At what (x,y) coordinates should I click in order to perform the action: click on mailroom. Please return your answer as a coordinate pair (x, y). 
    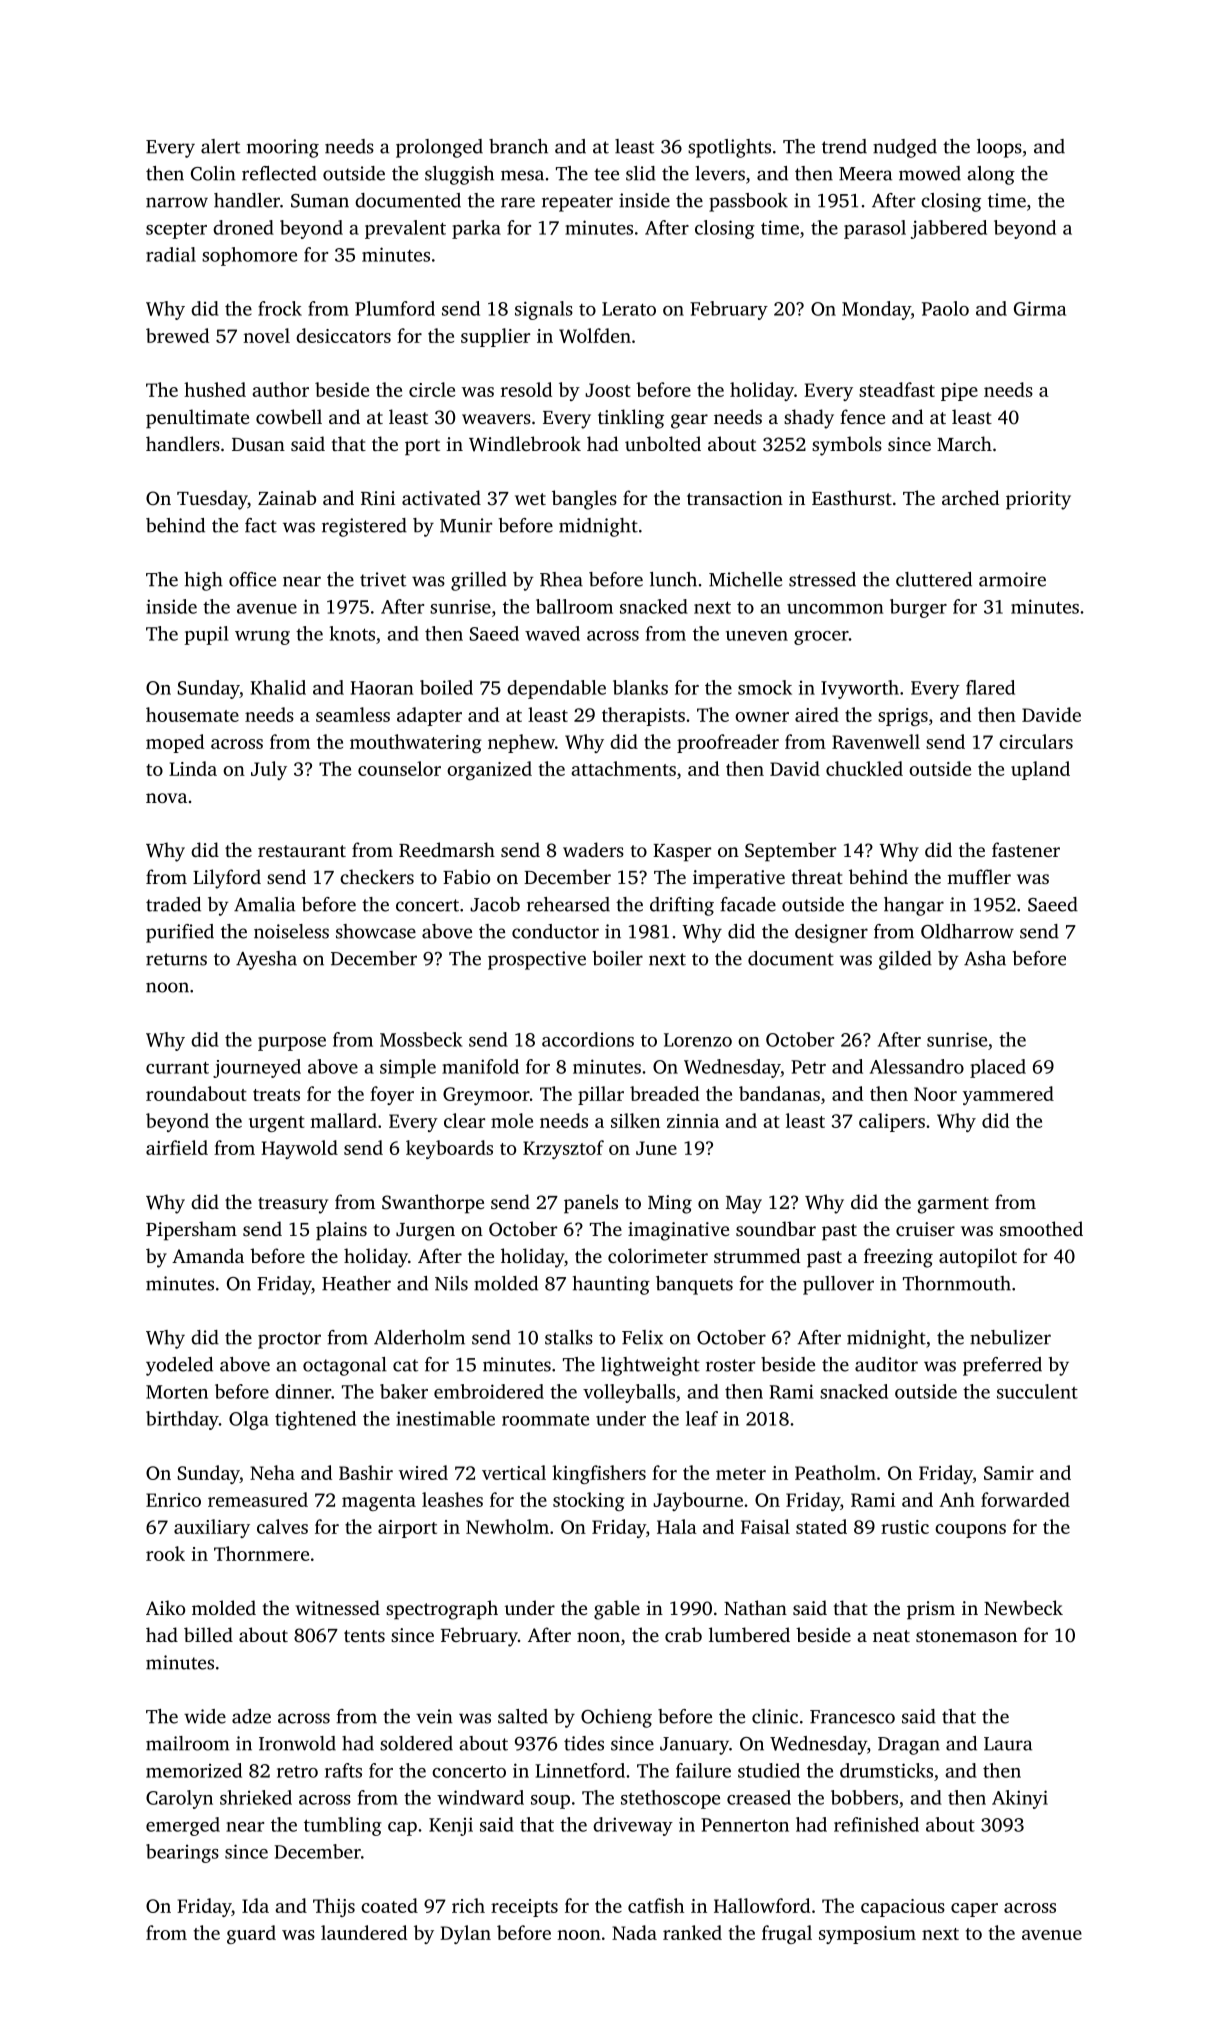
    Looking at the image, I should click on (188, 1743).
